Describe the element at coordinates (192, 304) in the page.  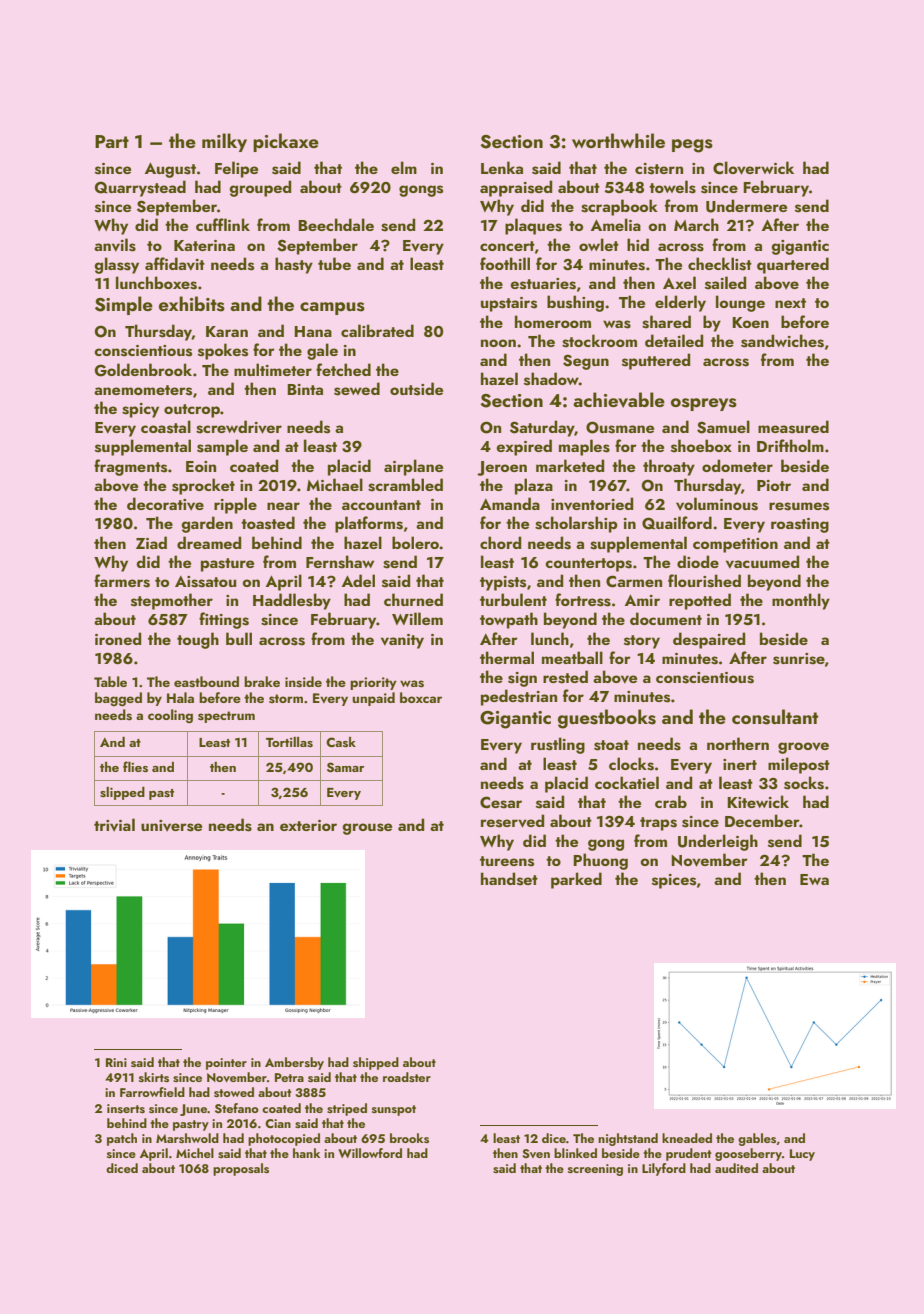
I see `exhibits` at that location.
